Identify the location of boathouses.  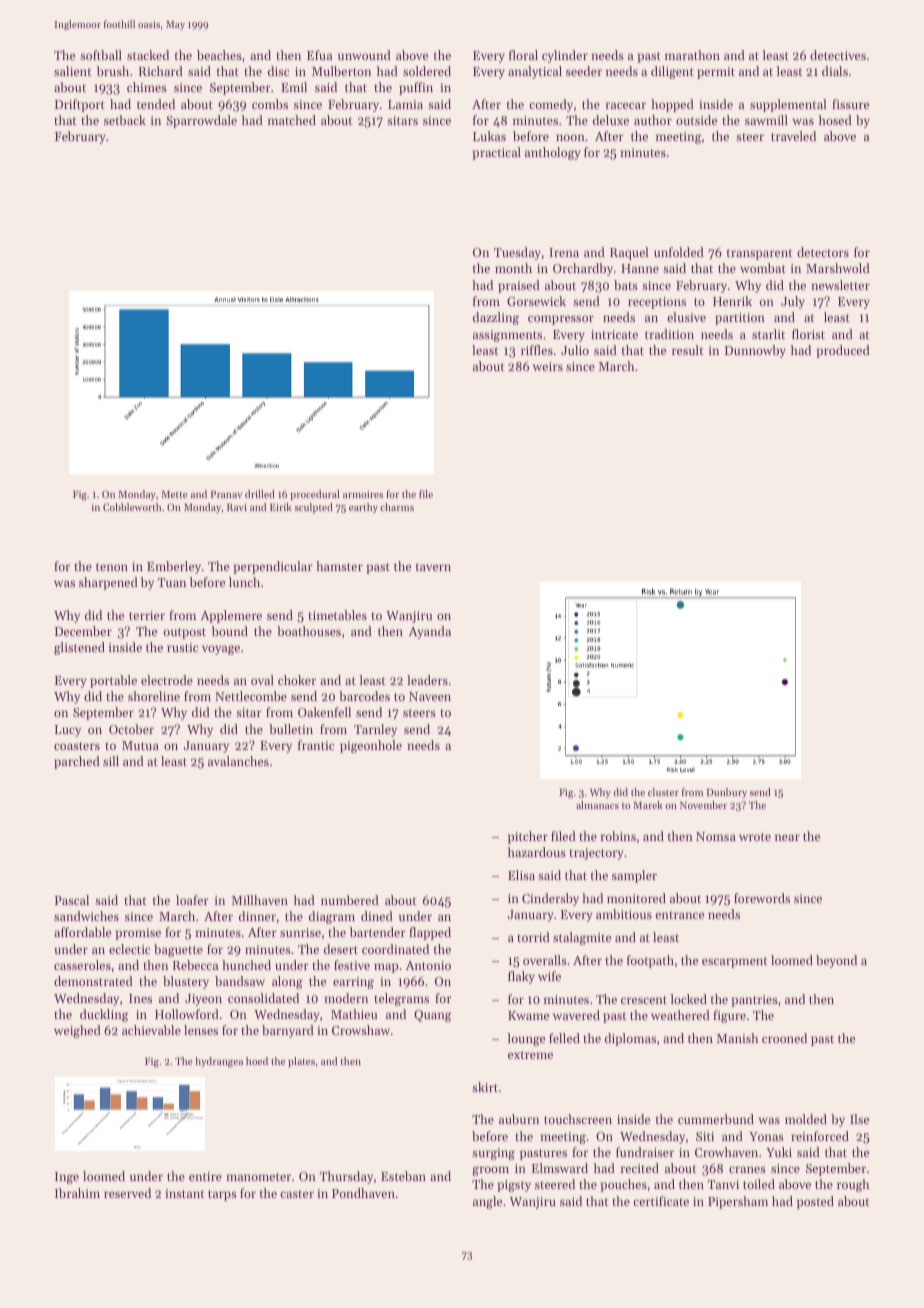
(309, 631).
